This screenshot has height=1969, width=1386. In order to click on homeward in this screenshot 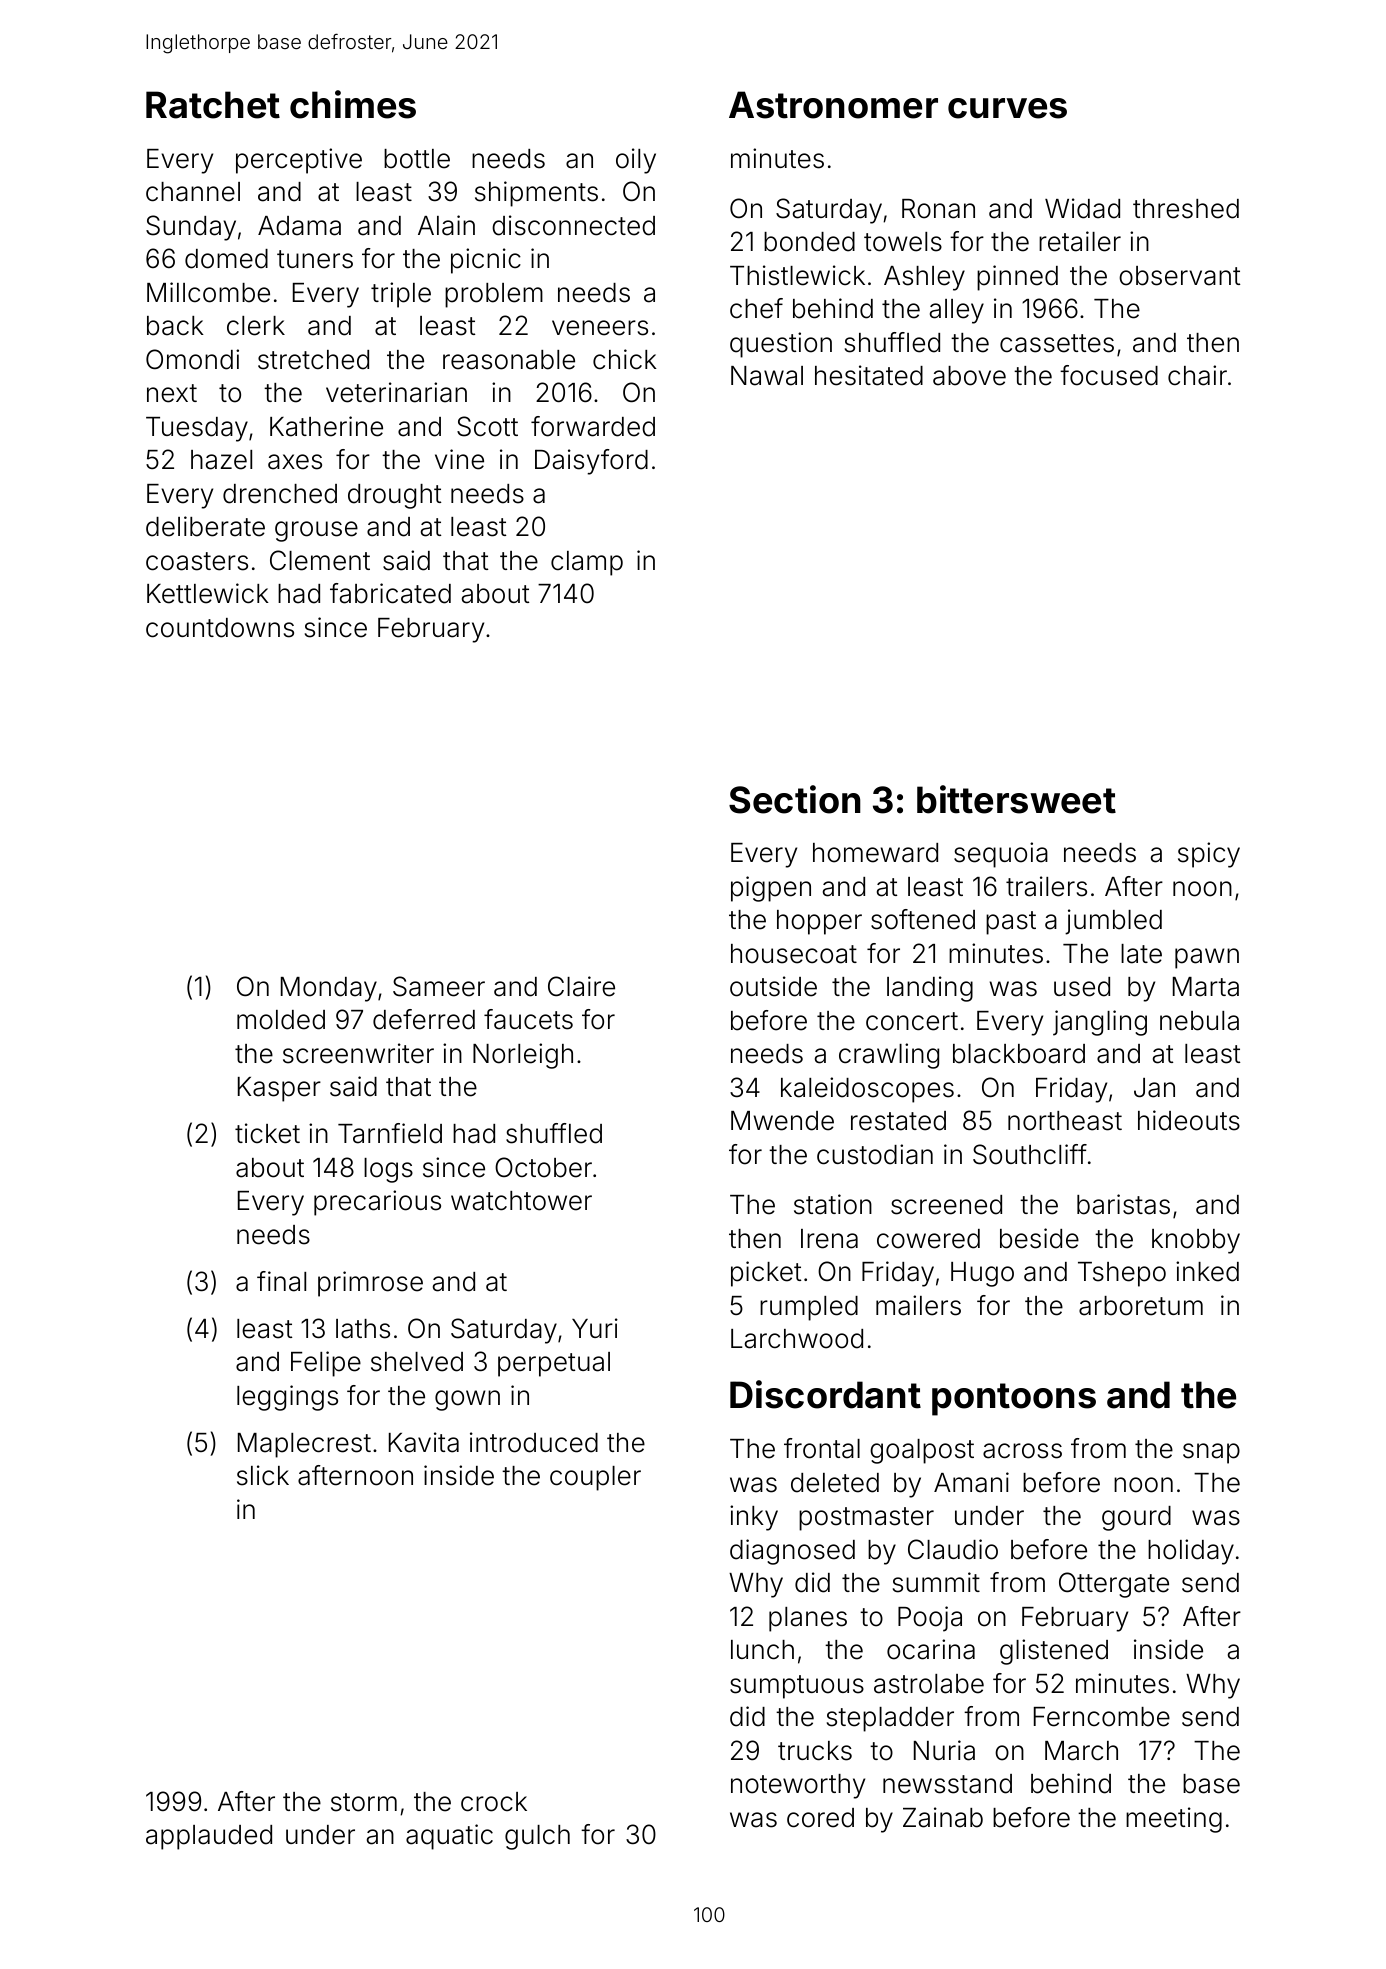, I will do `click(875, 853)`.
